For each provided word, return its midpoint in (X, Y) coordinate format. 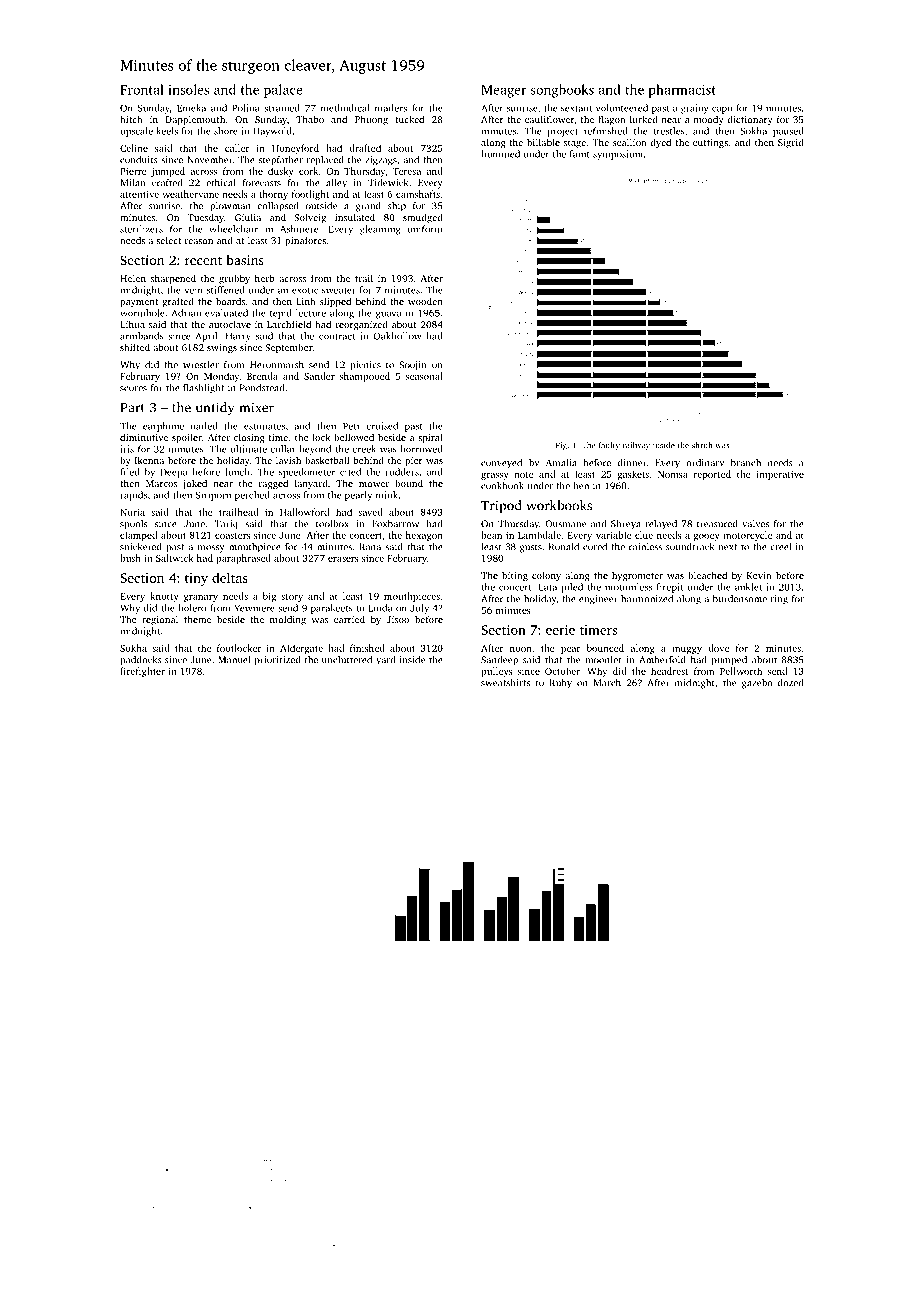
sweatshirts (505, 683)
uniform (425, 229)
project (562, 132)
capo (722, 110)
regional (160, 620)
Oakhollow (397, 336)
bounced (605, 648)
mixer (256, 407)
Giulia (248, 217)
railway (636, 446)
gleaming (380, 230)
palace (283, 91)
